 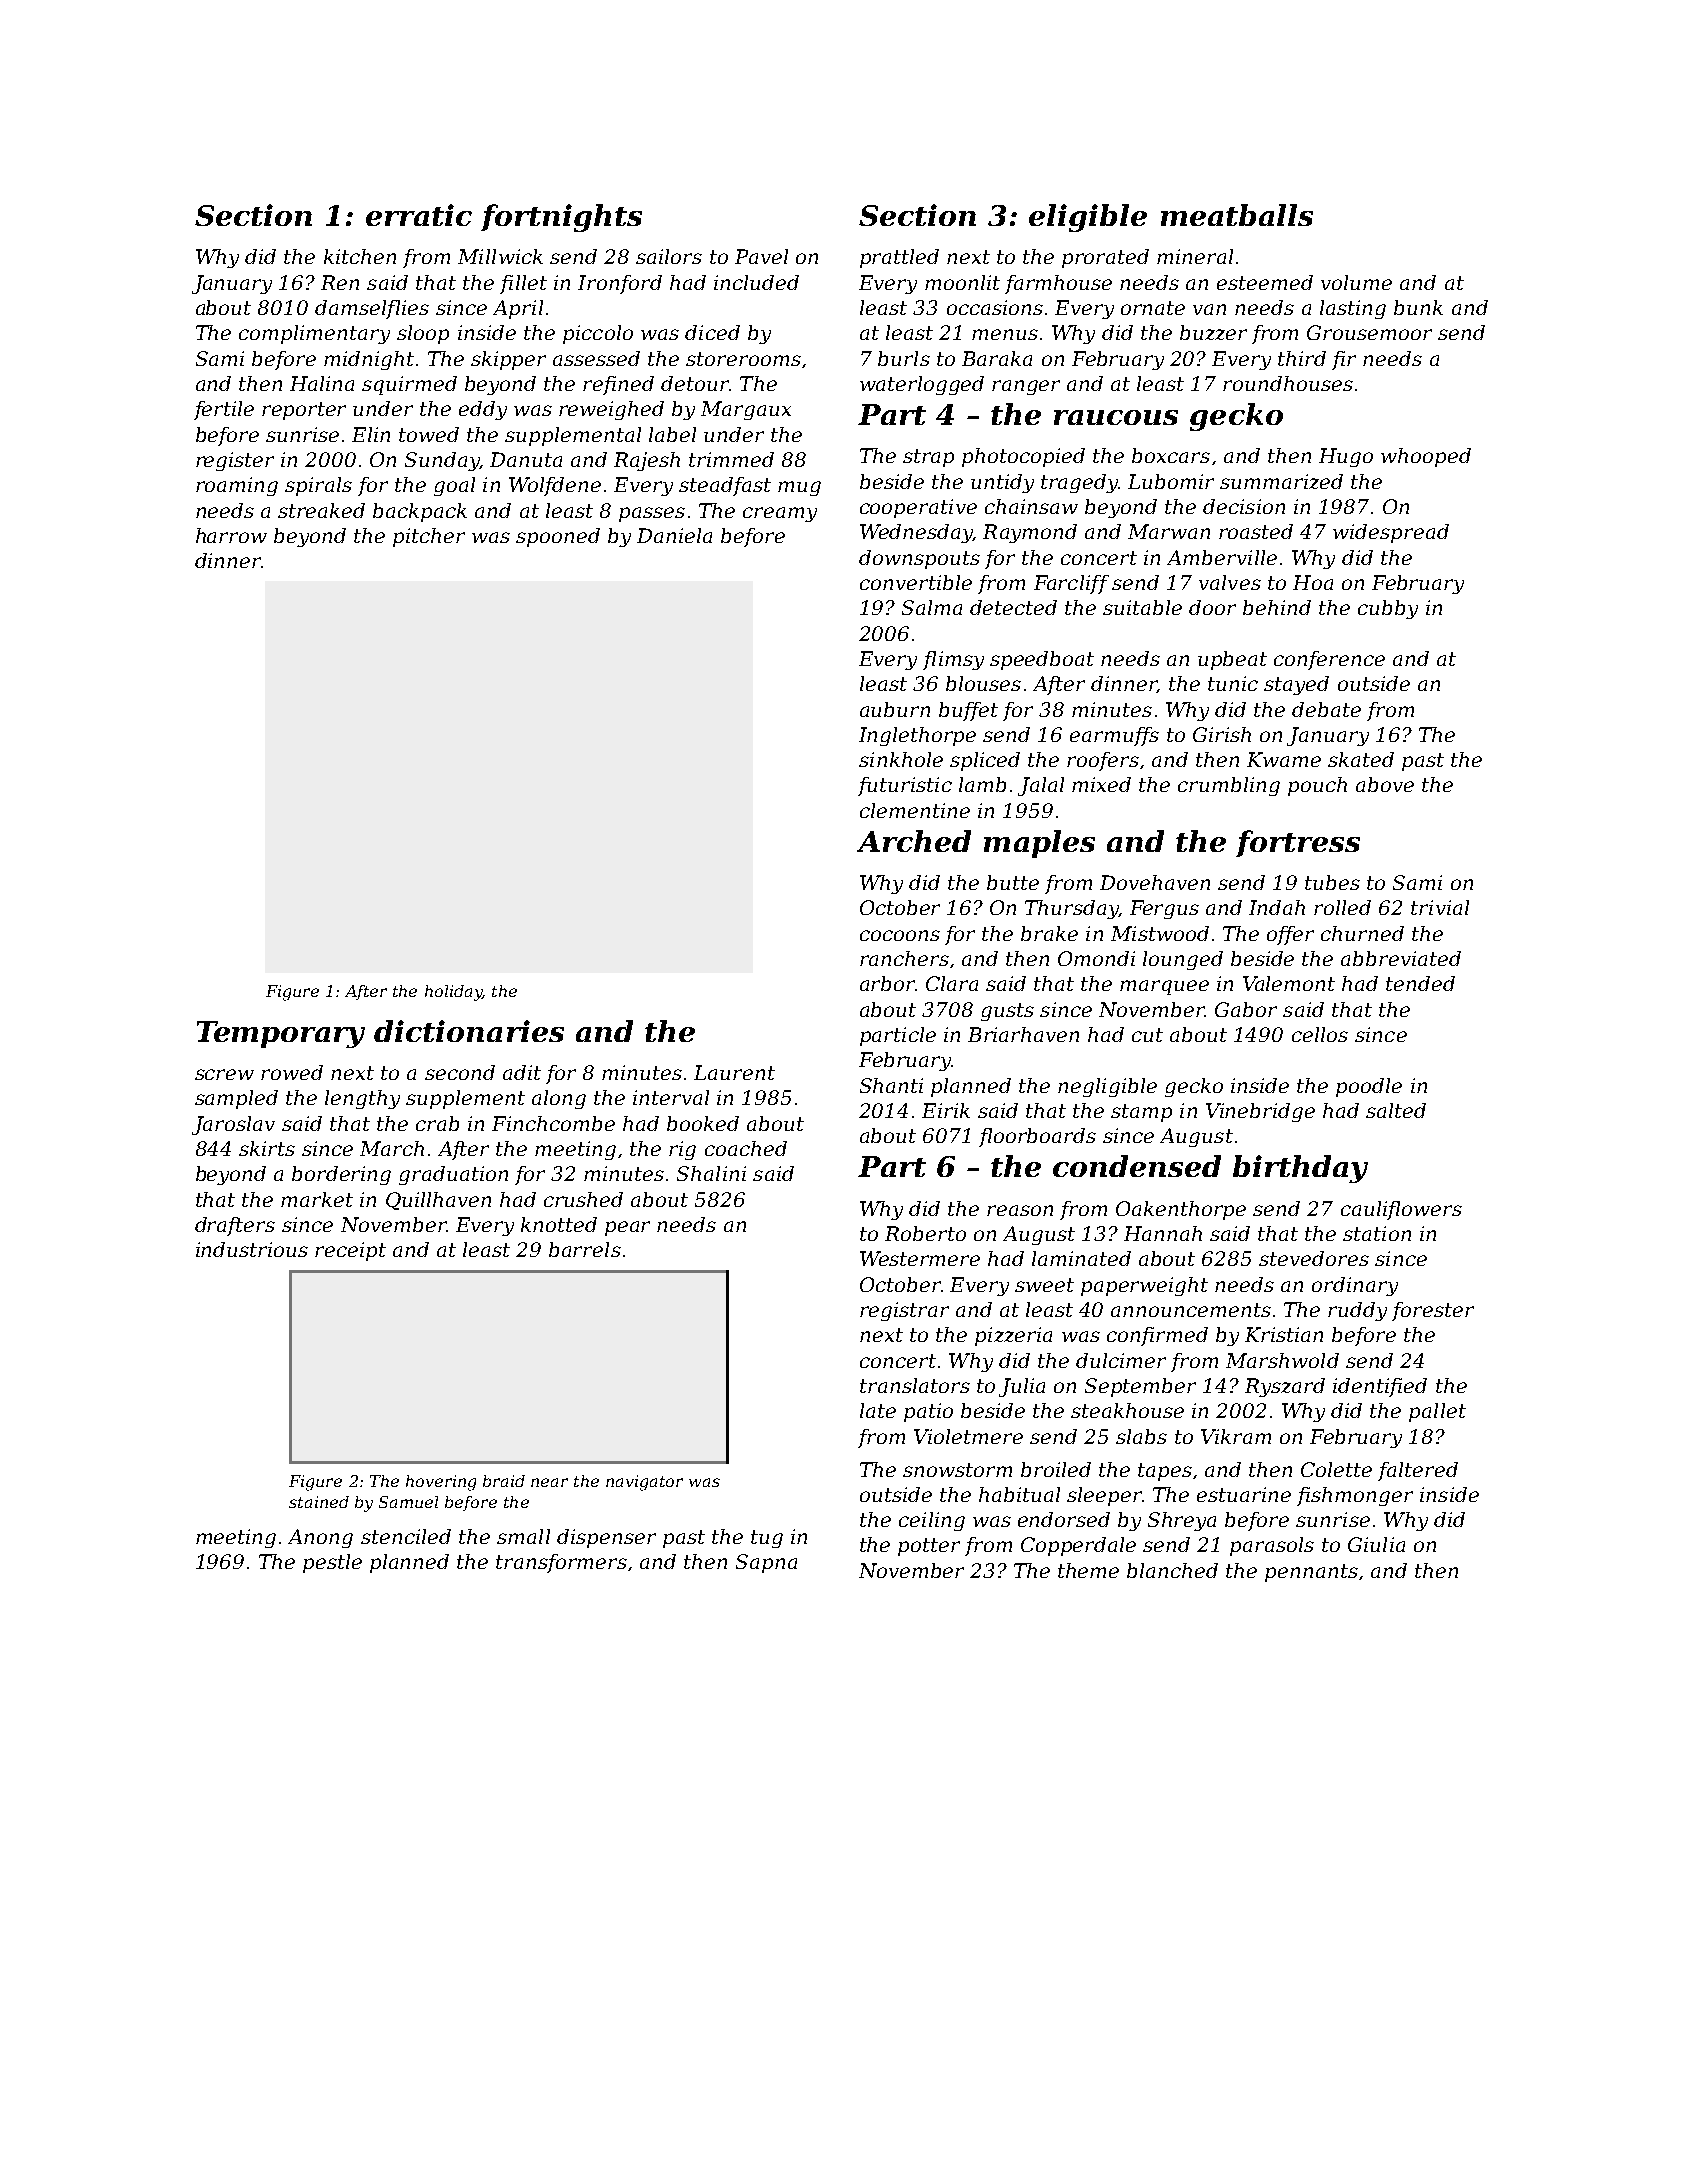 What do you see at coordinates (453, 993) in the screenshot?
I see `holiday` at bounding box center [453, 993].
